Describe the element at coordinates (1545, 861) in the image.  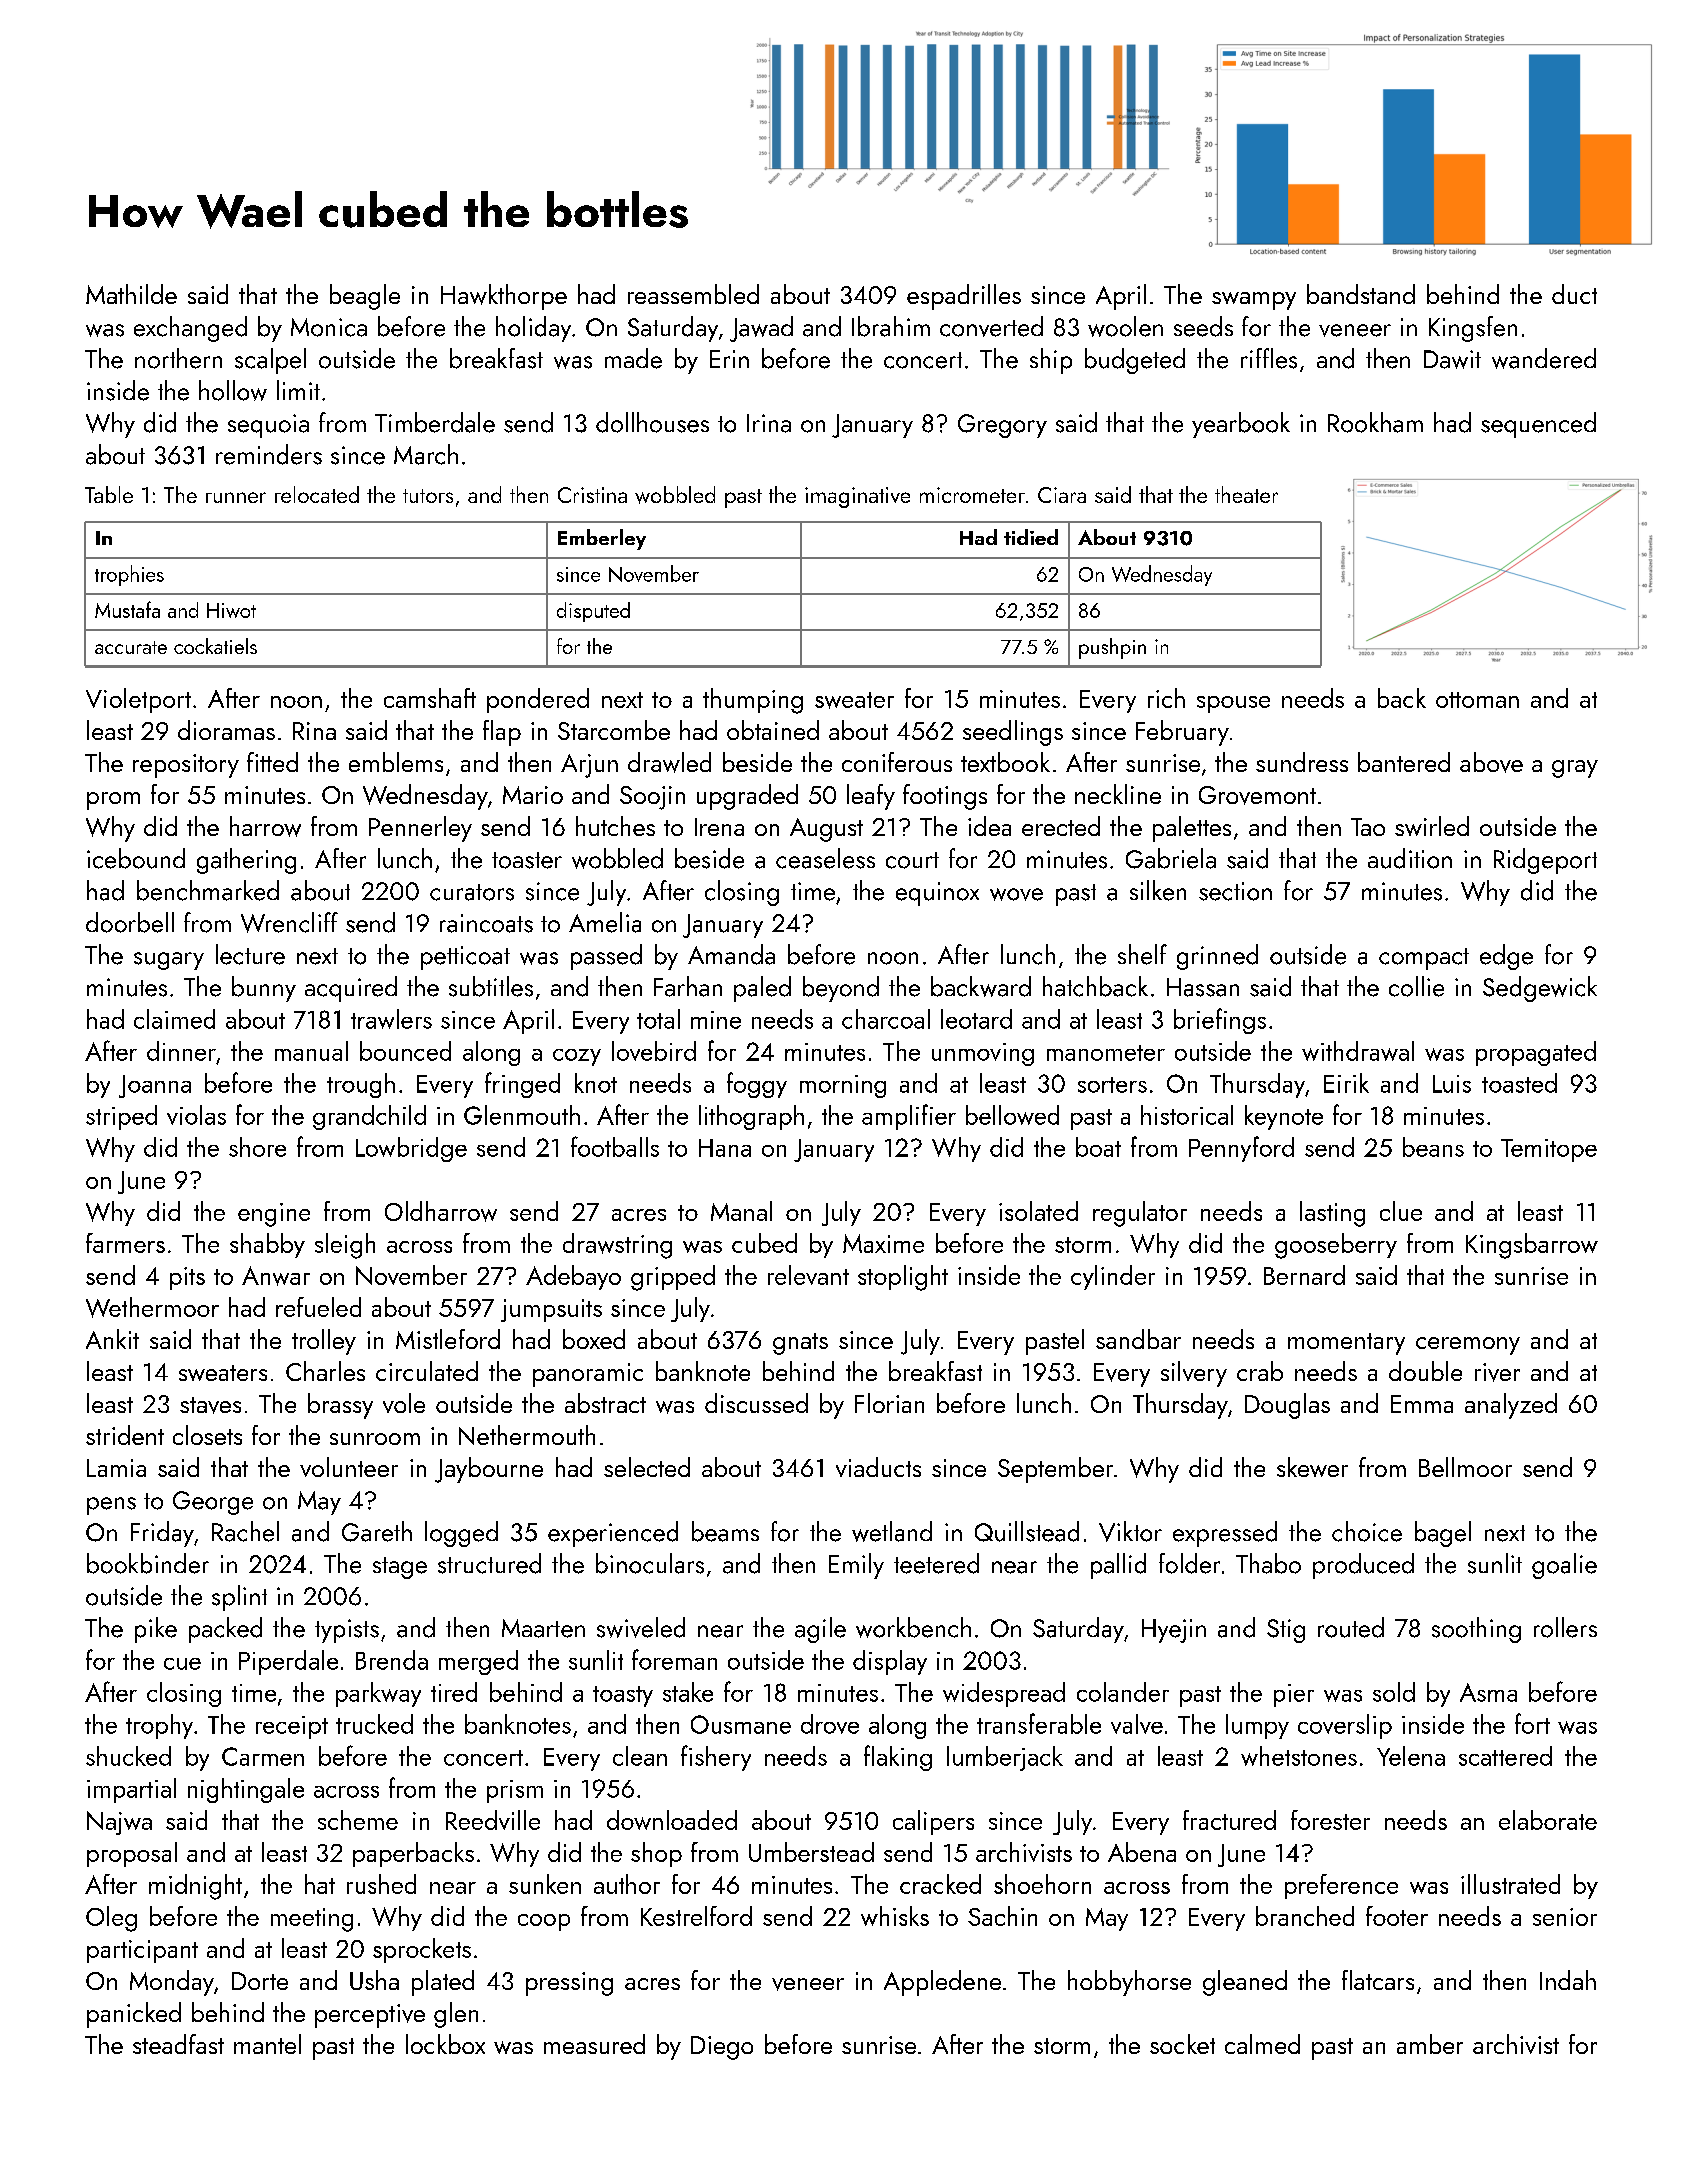
I see `Ridgeport` at that location.
